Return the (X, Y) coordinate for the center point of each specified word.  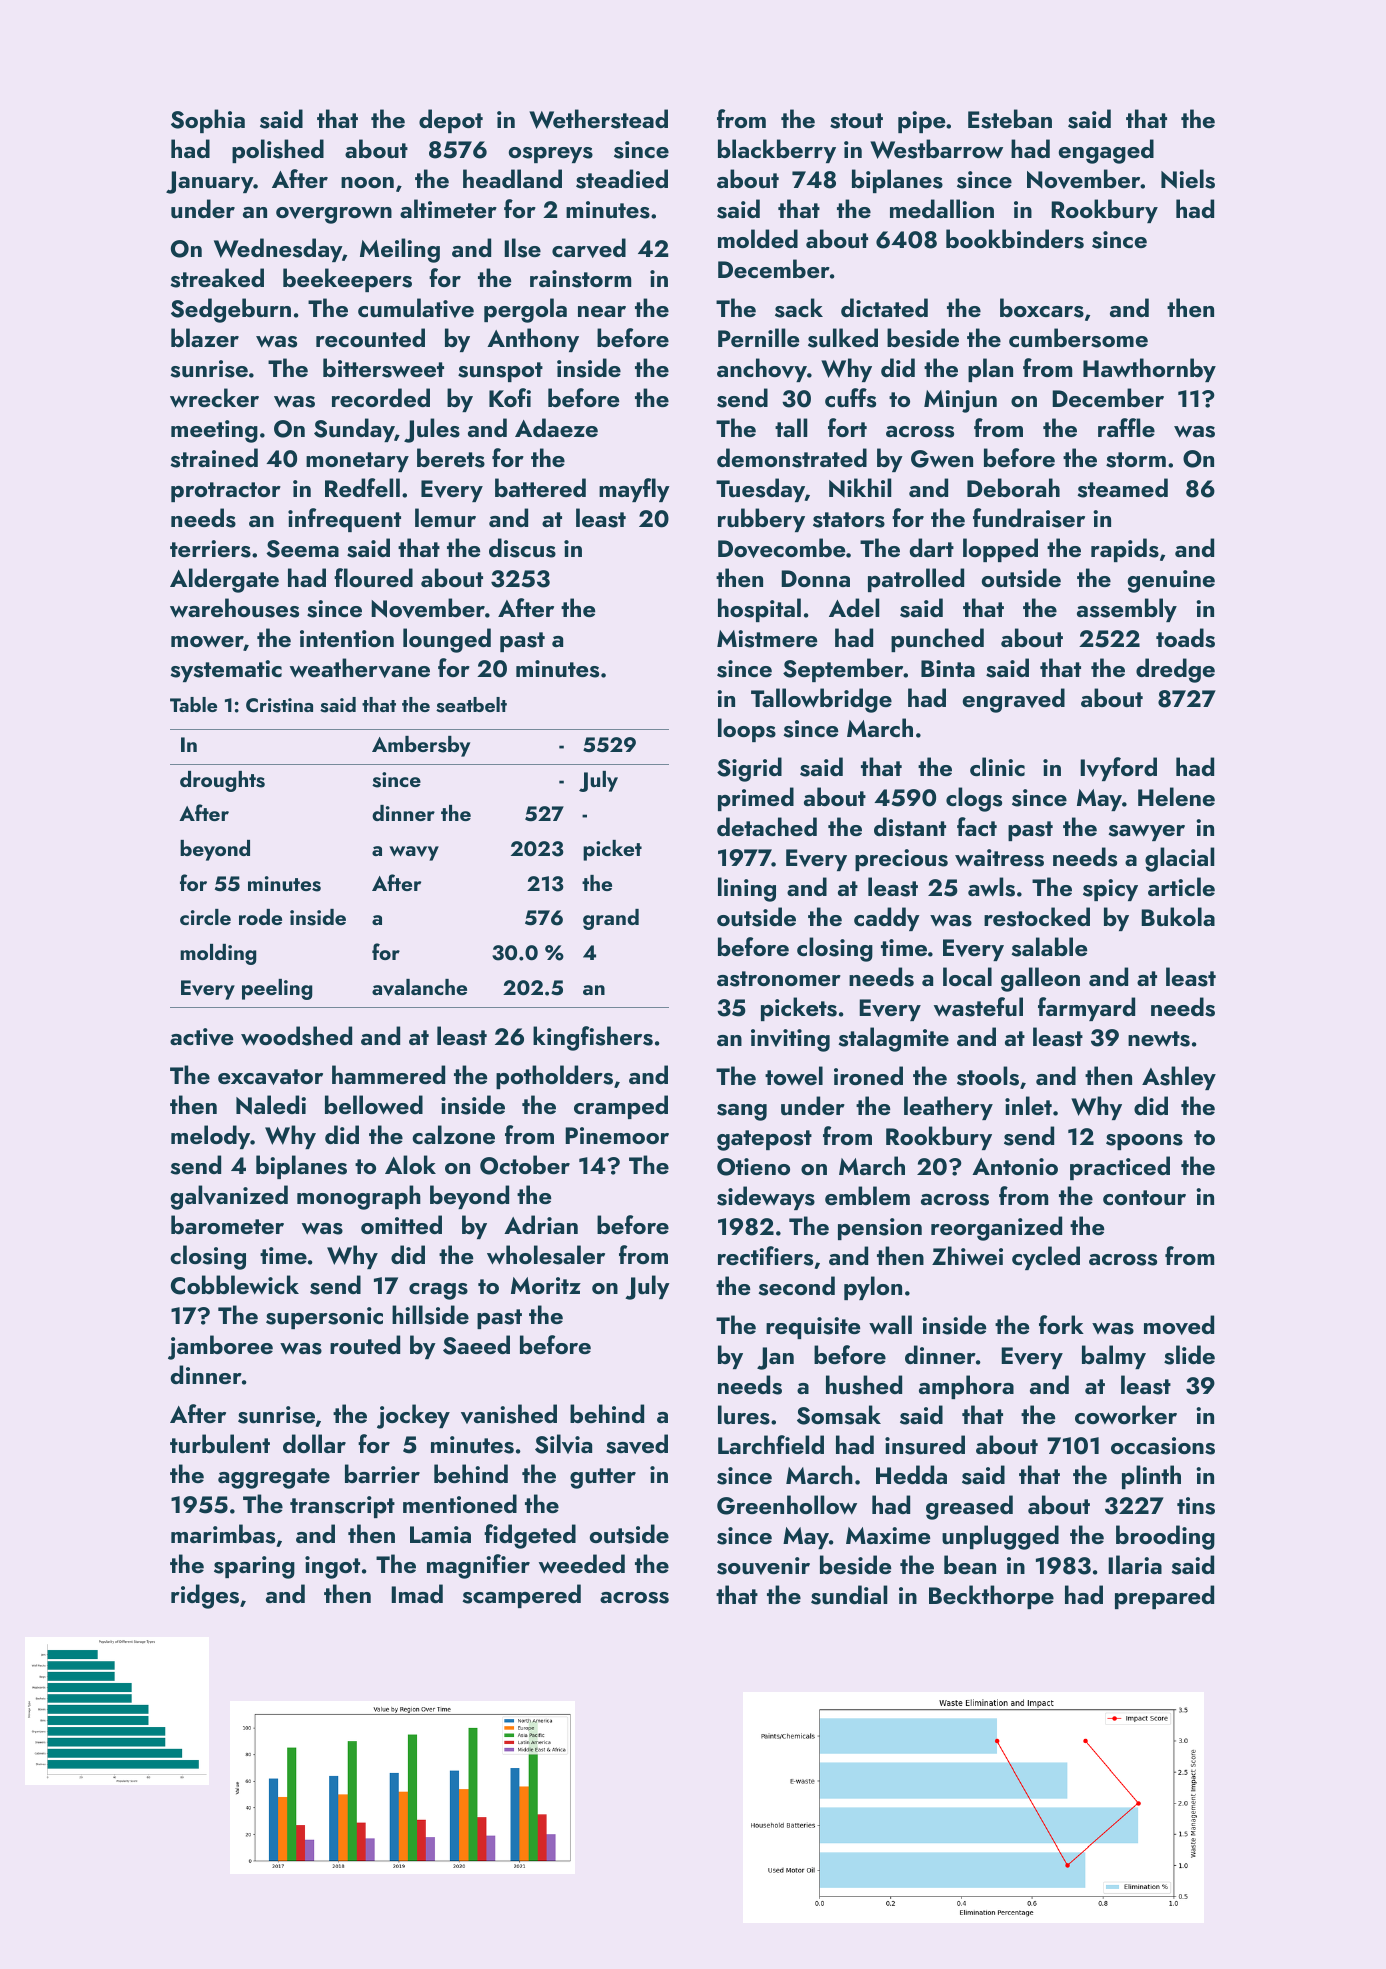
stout (856, 121)
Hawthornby (1149, 370)
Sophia (208, 121)
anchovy (762, 370)
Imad (417, 1593)
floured (373, 577)
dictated (884, 307)
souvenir (763, 1566)
